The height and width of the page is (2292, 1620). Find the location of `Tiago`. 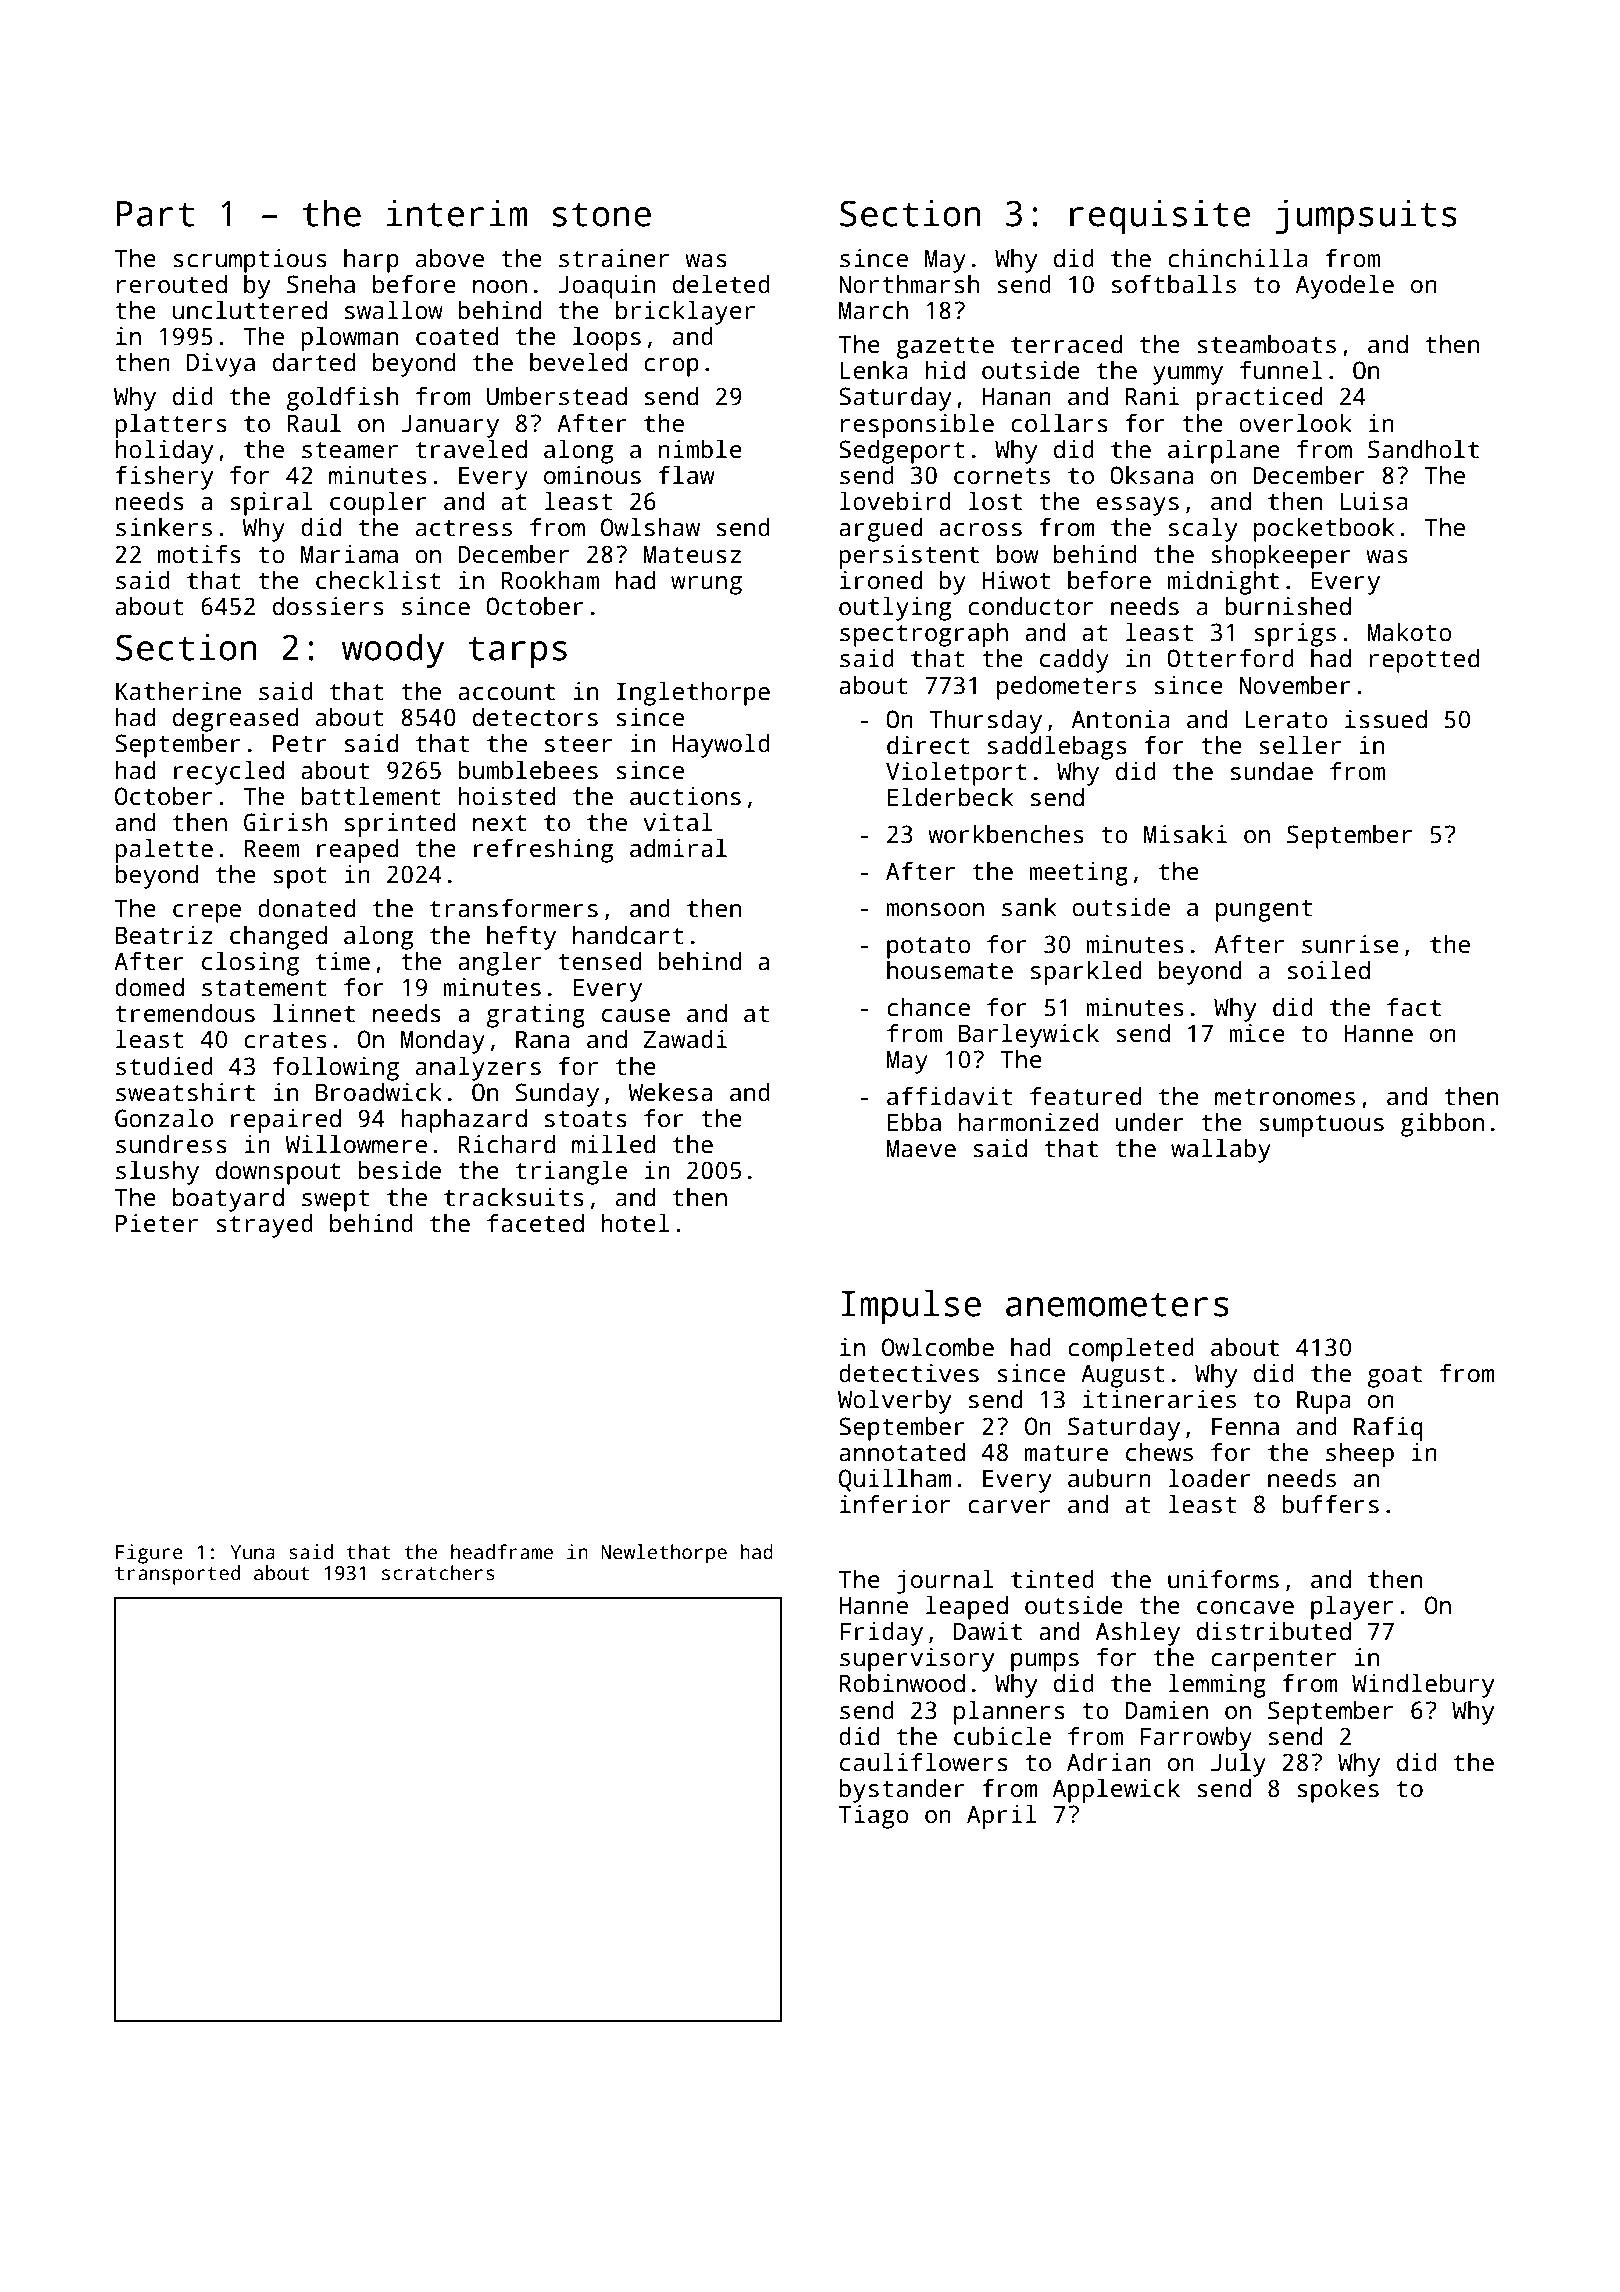

Tiago is located at coordinates (874, 1817).
